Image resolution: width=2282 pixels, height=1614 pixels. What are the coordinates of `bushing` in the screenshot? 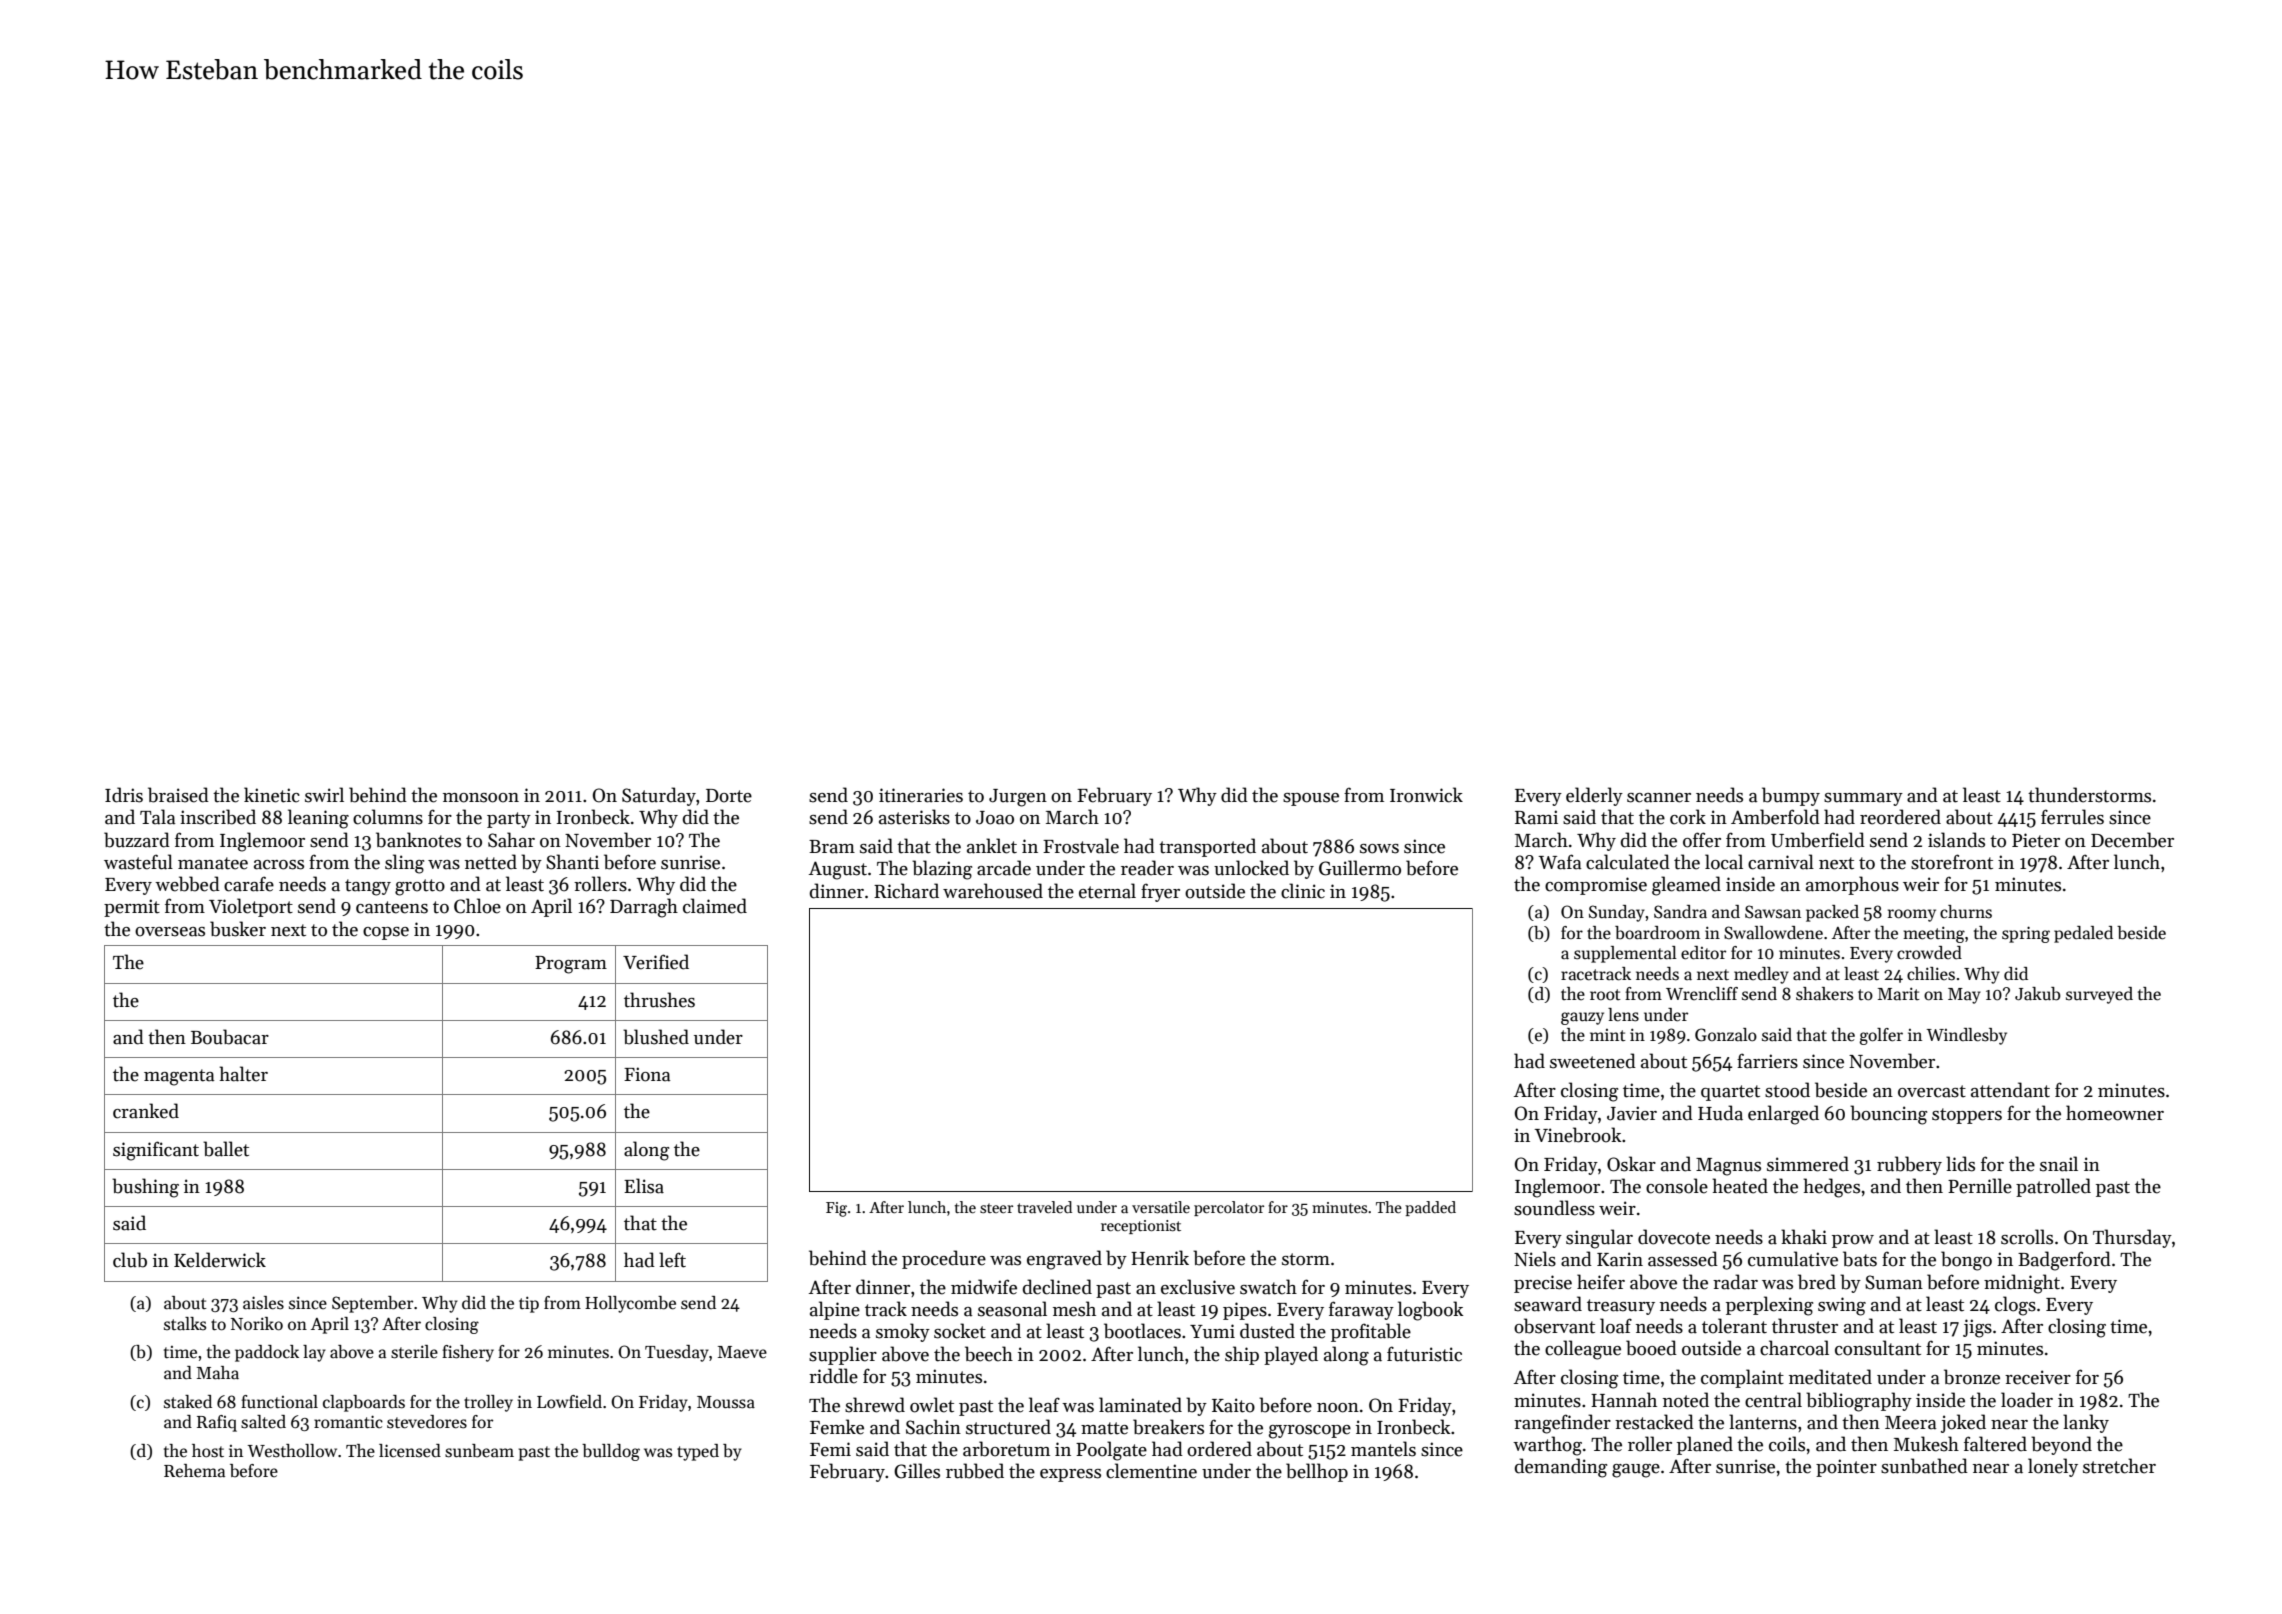 It's located at (145, 1188).
